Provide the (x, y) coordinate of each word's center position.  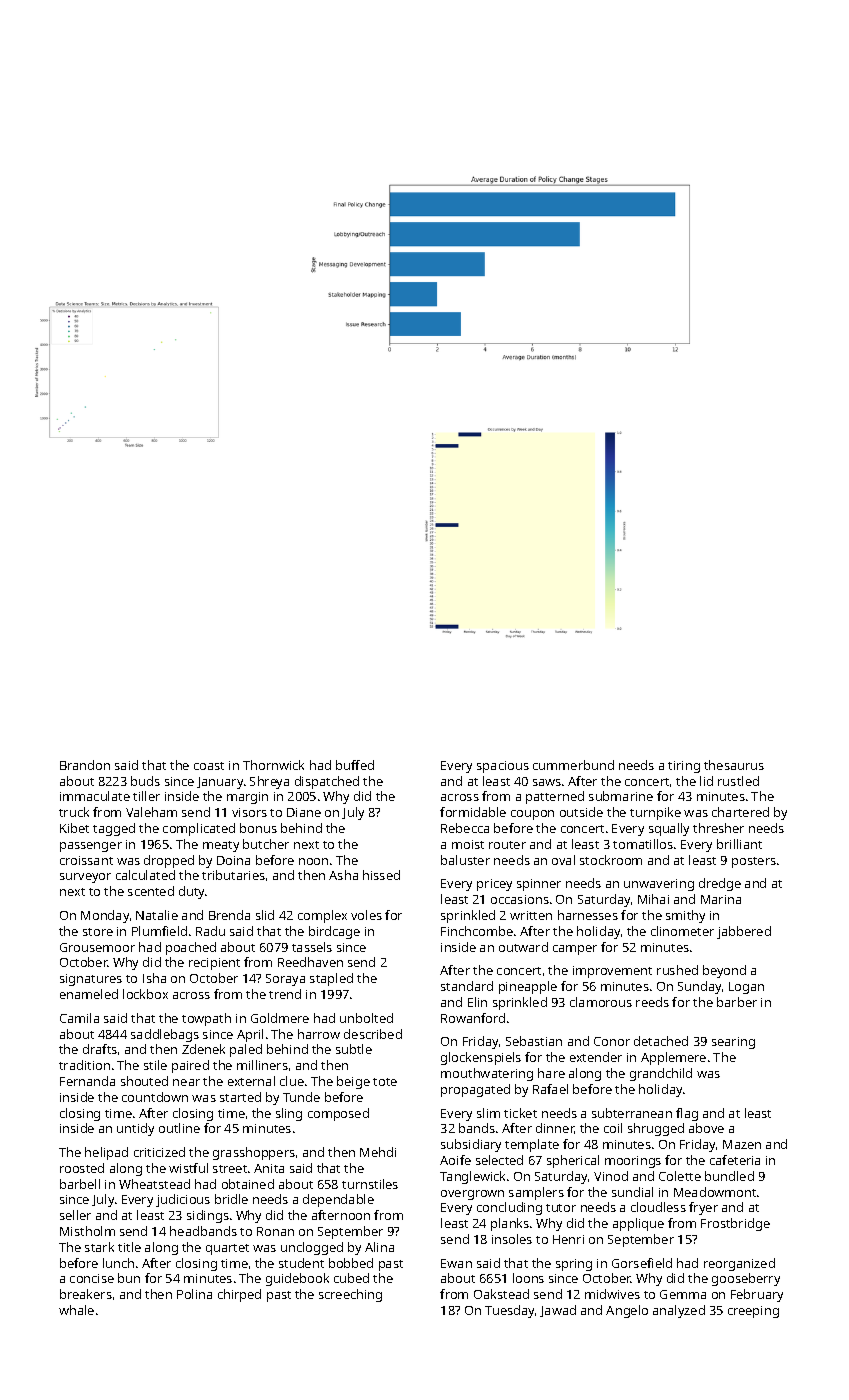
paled (246, 1050)
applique (638, 1224)
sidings (208, 1216)
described (373, 1034)
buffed (355, 765)
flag (687, 1114)
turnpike (655, 813)
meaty (221, 846)
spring (574, 1265)
